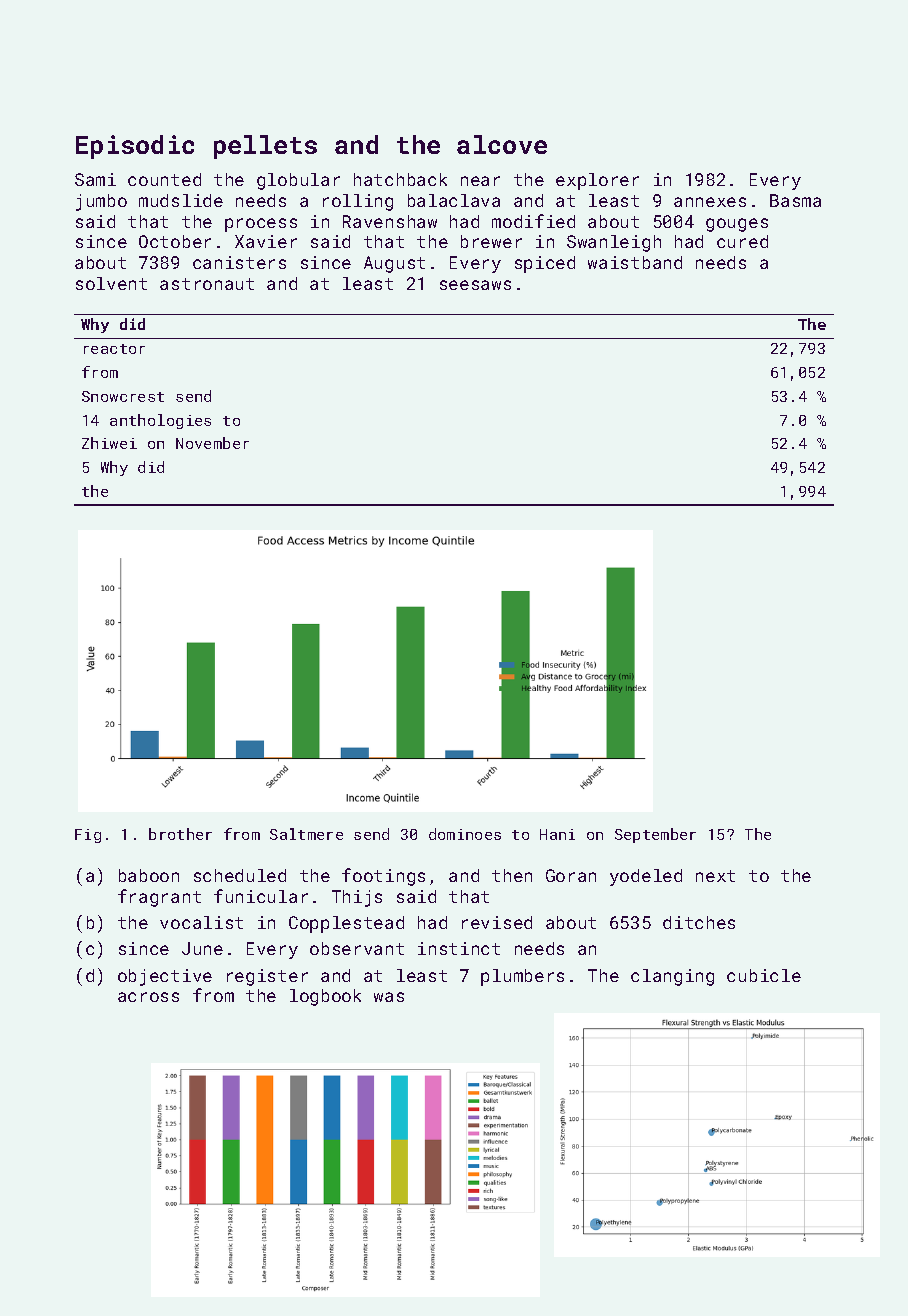  What do you see at coordinates (306, 834) in the image?
I see `Saltmere` at bounding box center [306, 834].
